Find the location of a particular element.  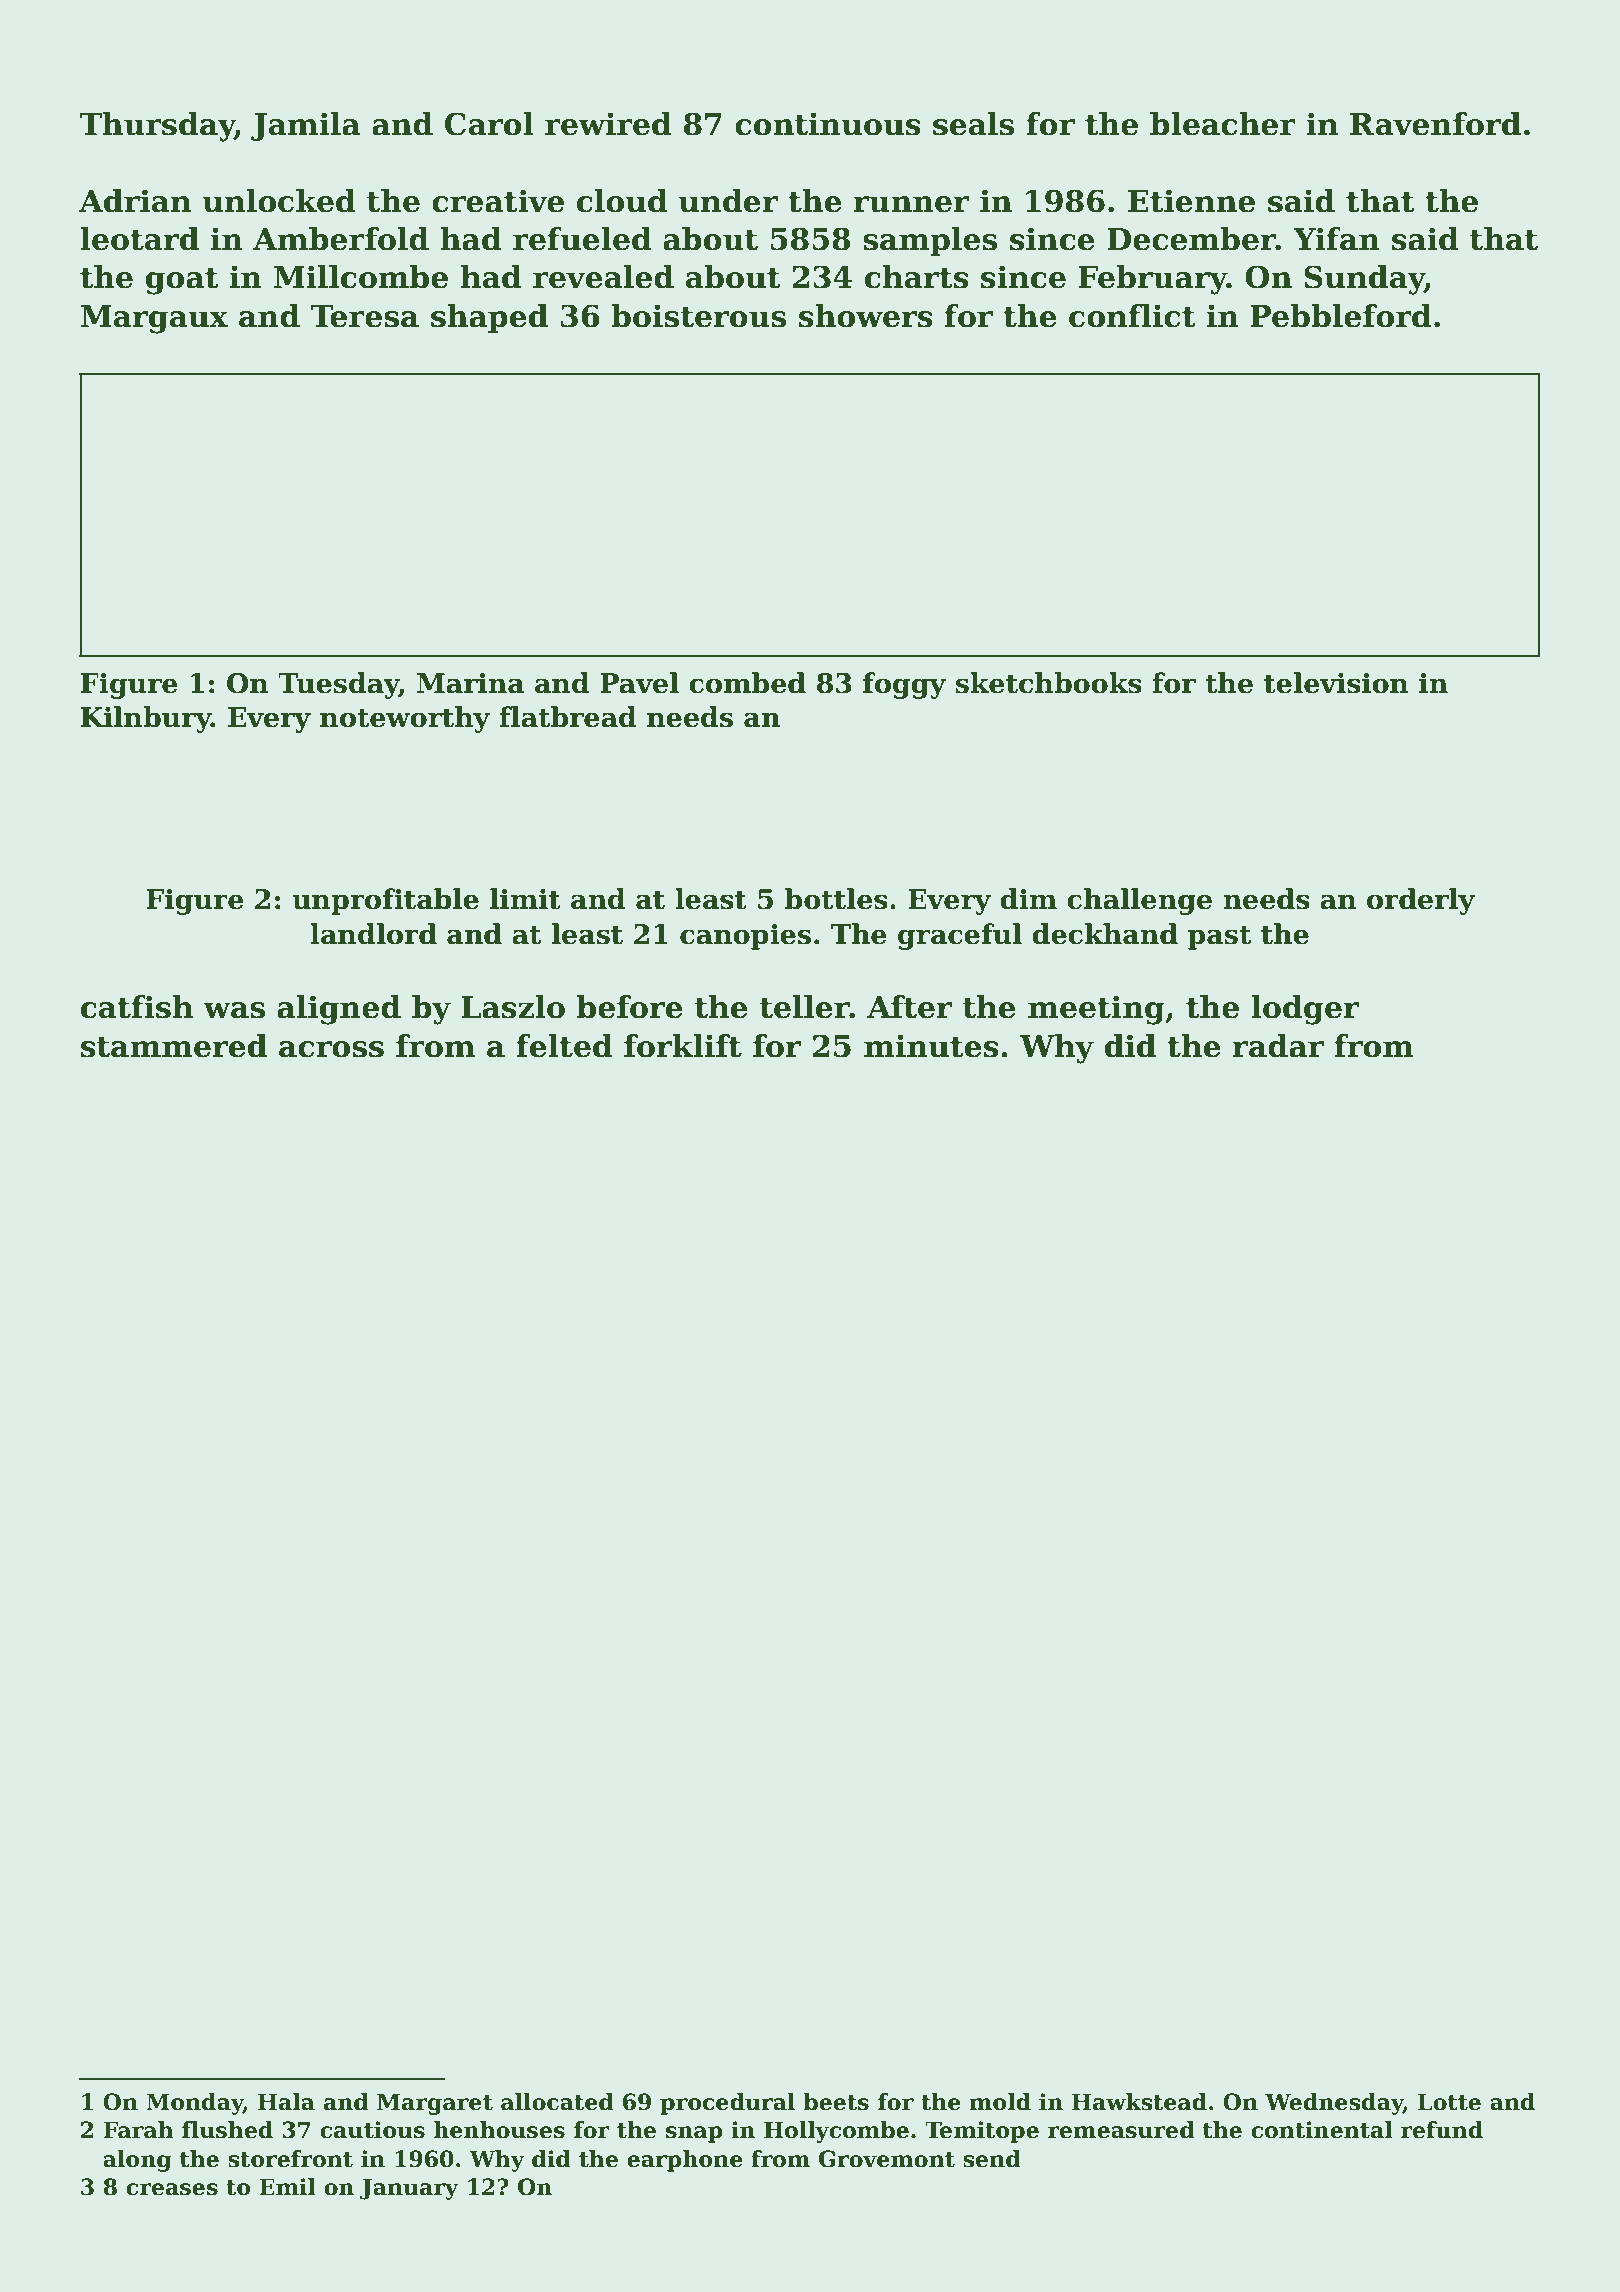

Sunday is located at coordinates (1364, 280).
